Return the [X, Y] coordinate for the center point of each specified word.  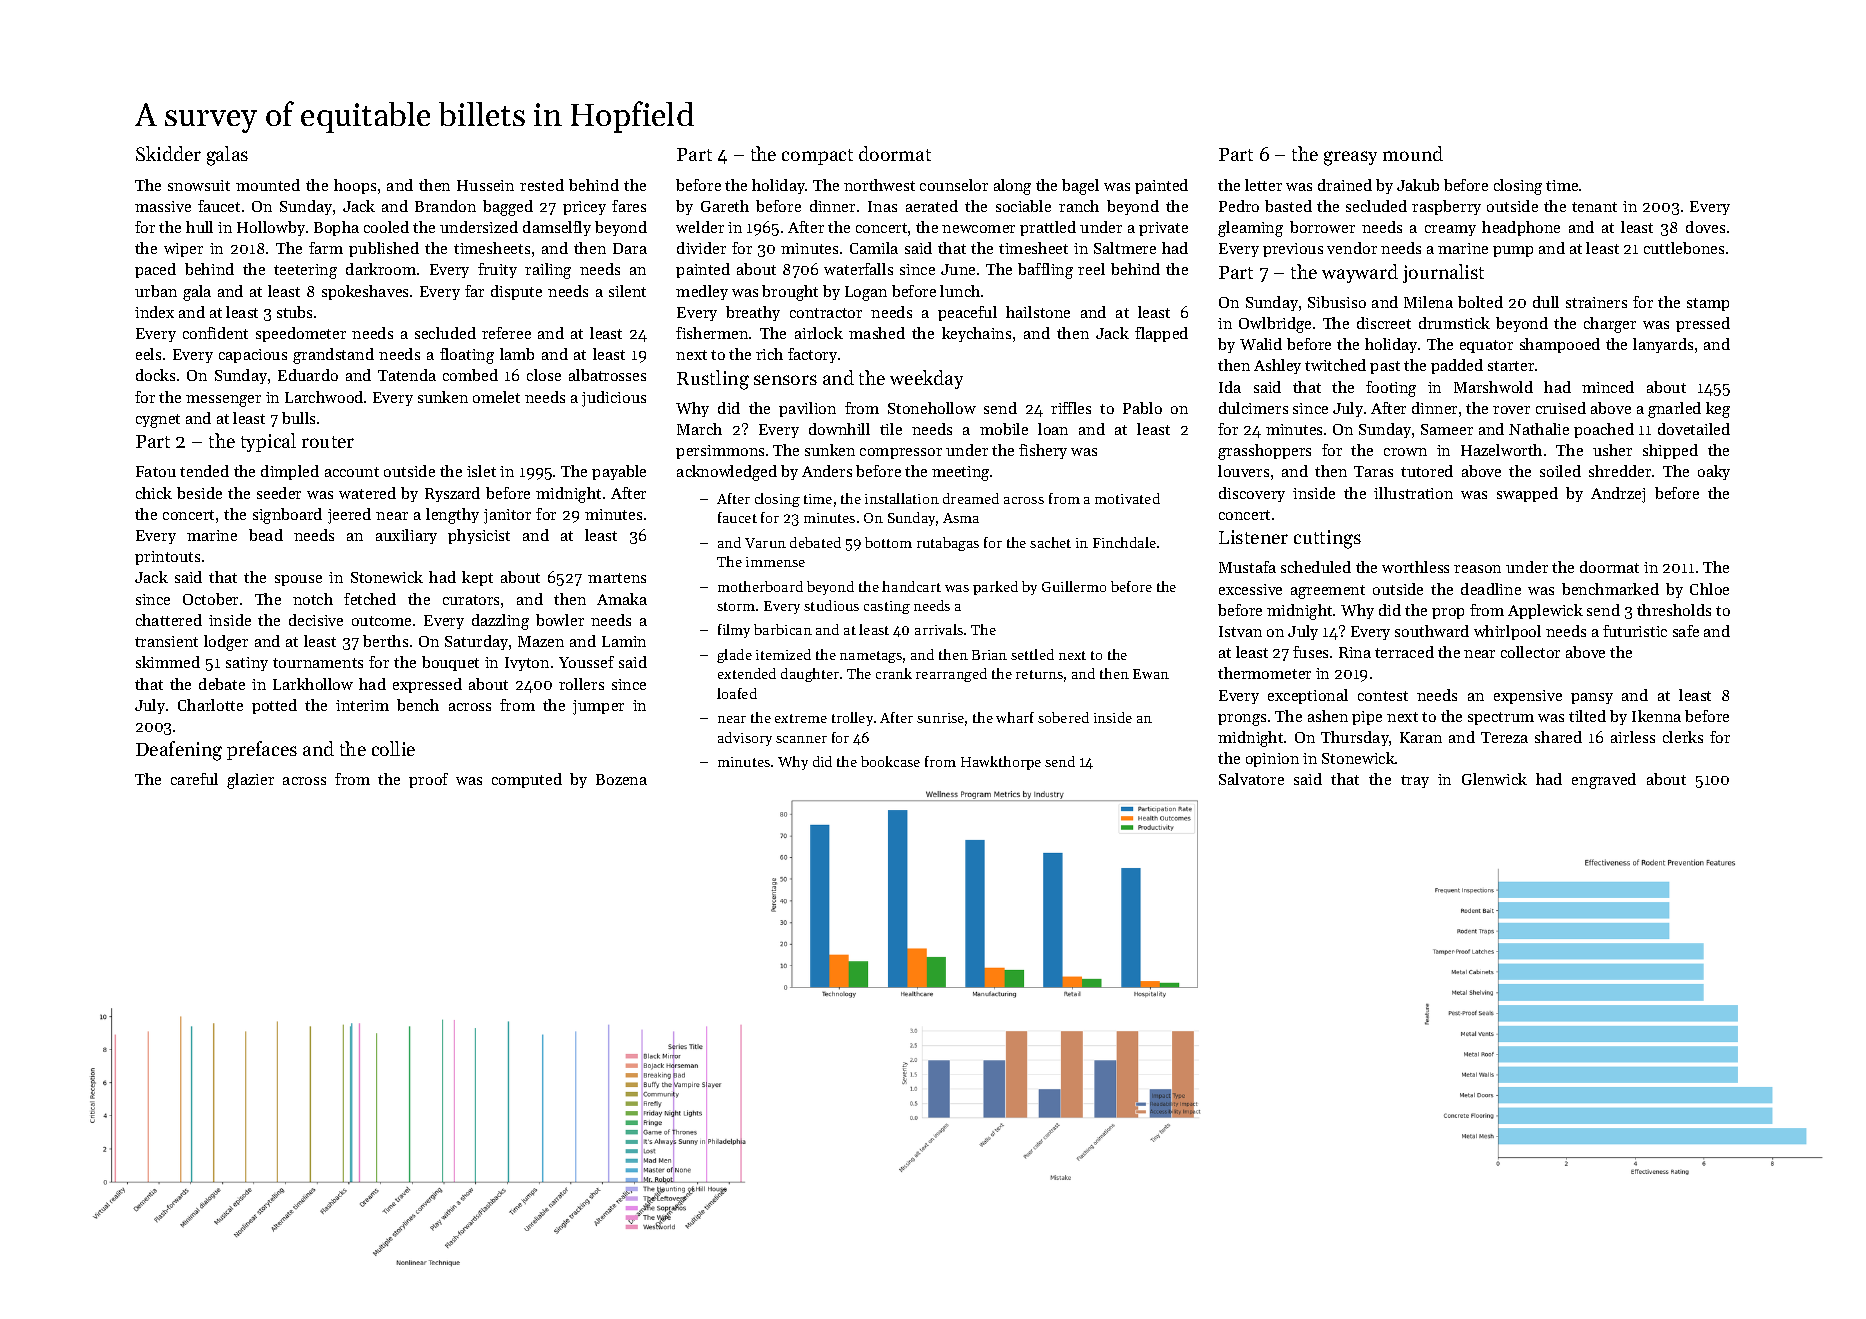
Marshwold [1493, 387]
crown [1405, 452]
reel [1091, 269]
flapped [1161, 334]
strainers [1596, 302]
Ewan [1151, 674]
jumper [598, 707]
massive [163, 206]
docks [155, 375]
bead [266, 535]
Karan [1421, 737]
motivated [1127, 498]
